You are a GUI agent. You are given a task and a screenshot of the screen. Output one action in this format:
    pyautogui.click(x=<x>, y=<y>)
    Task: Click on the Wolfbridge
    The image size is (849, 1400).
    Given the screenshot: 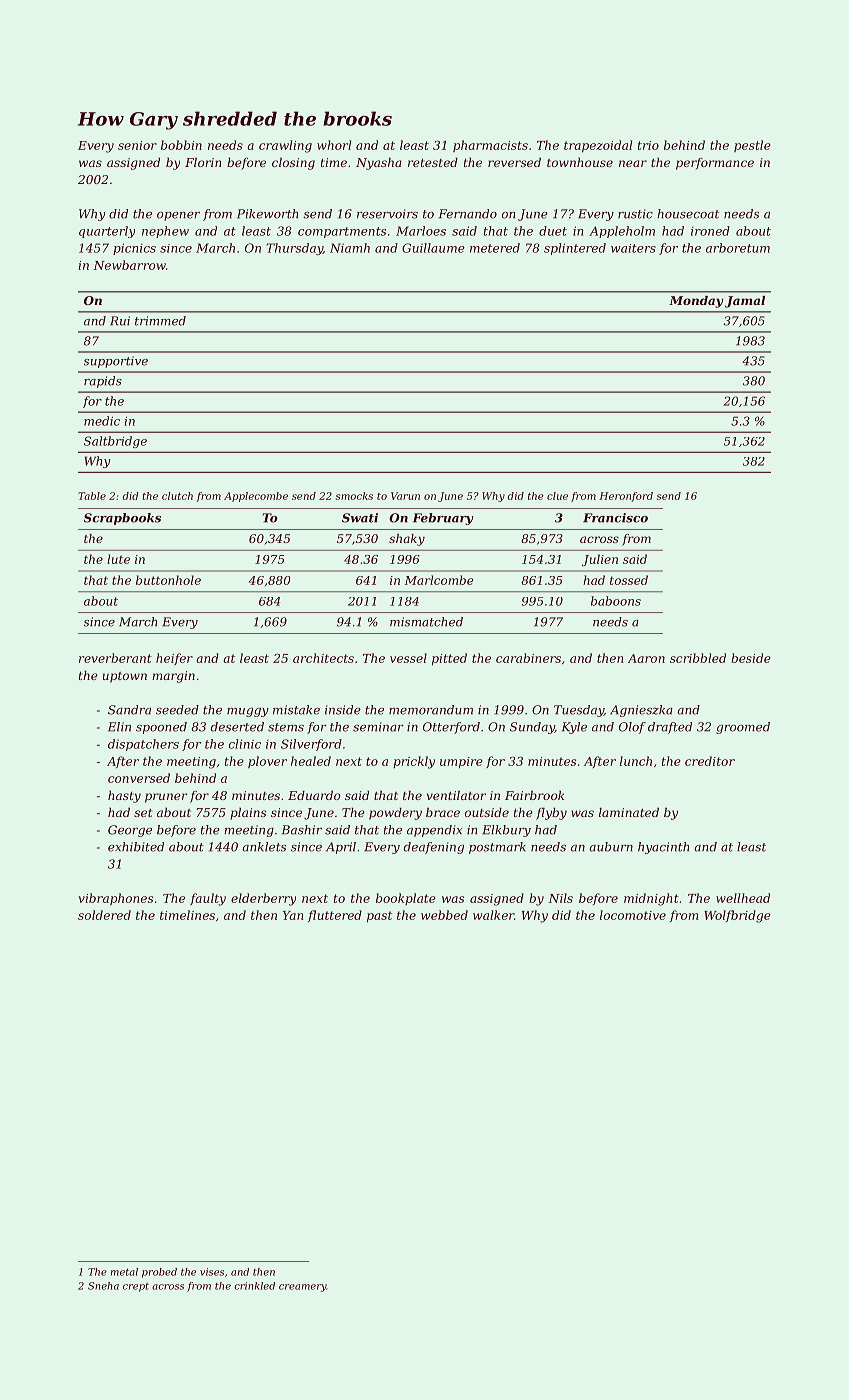 What is the action you would take?
    pyautogui.click(x=737, y=916)
